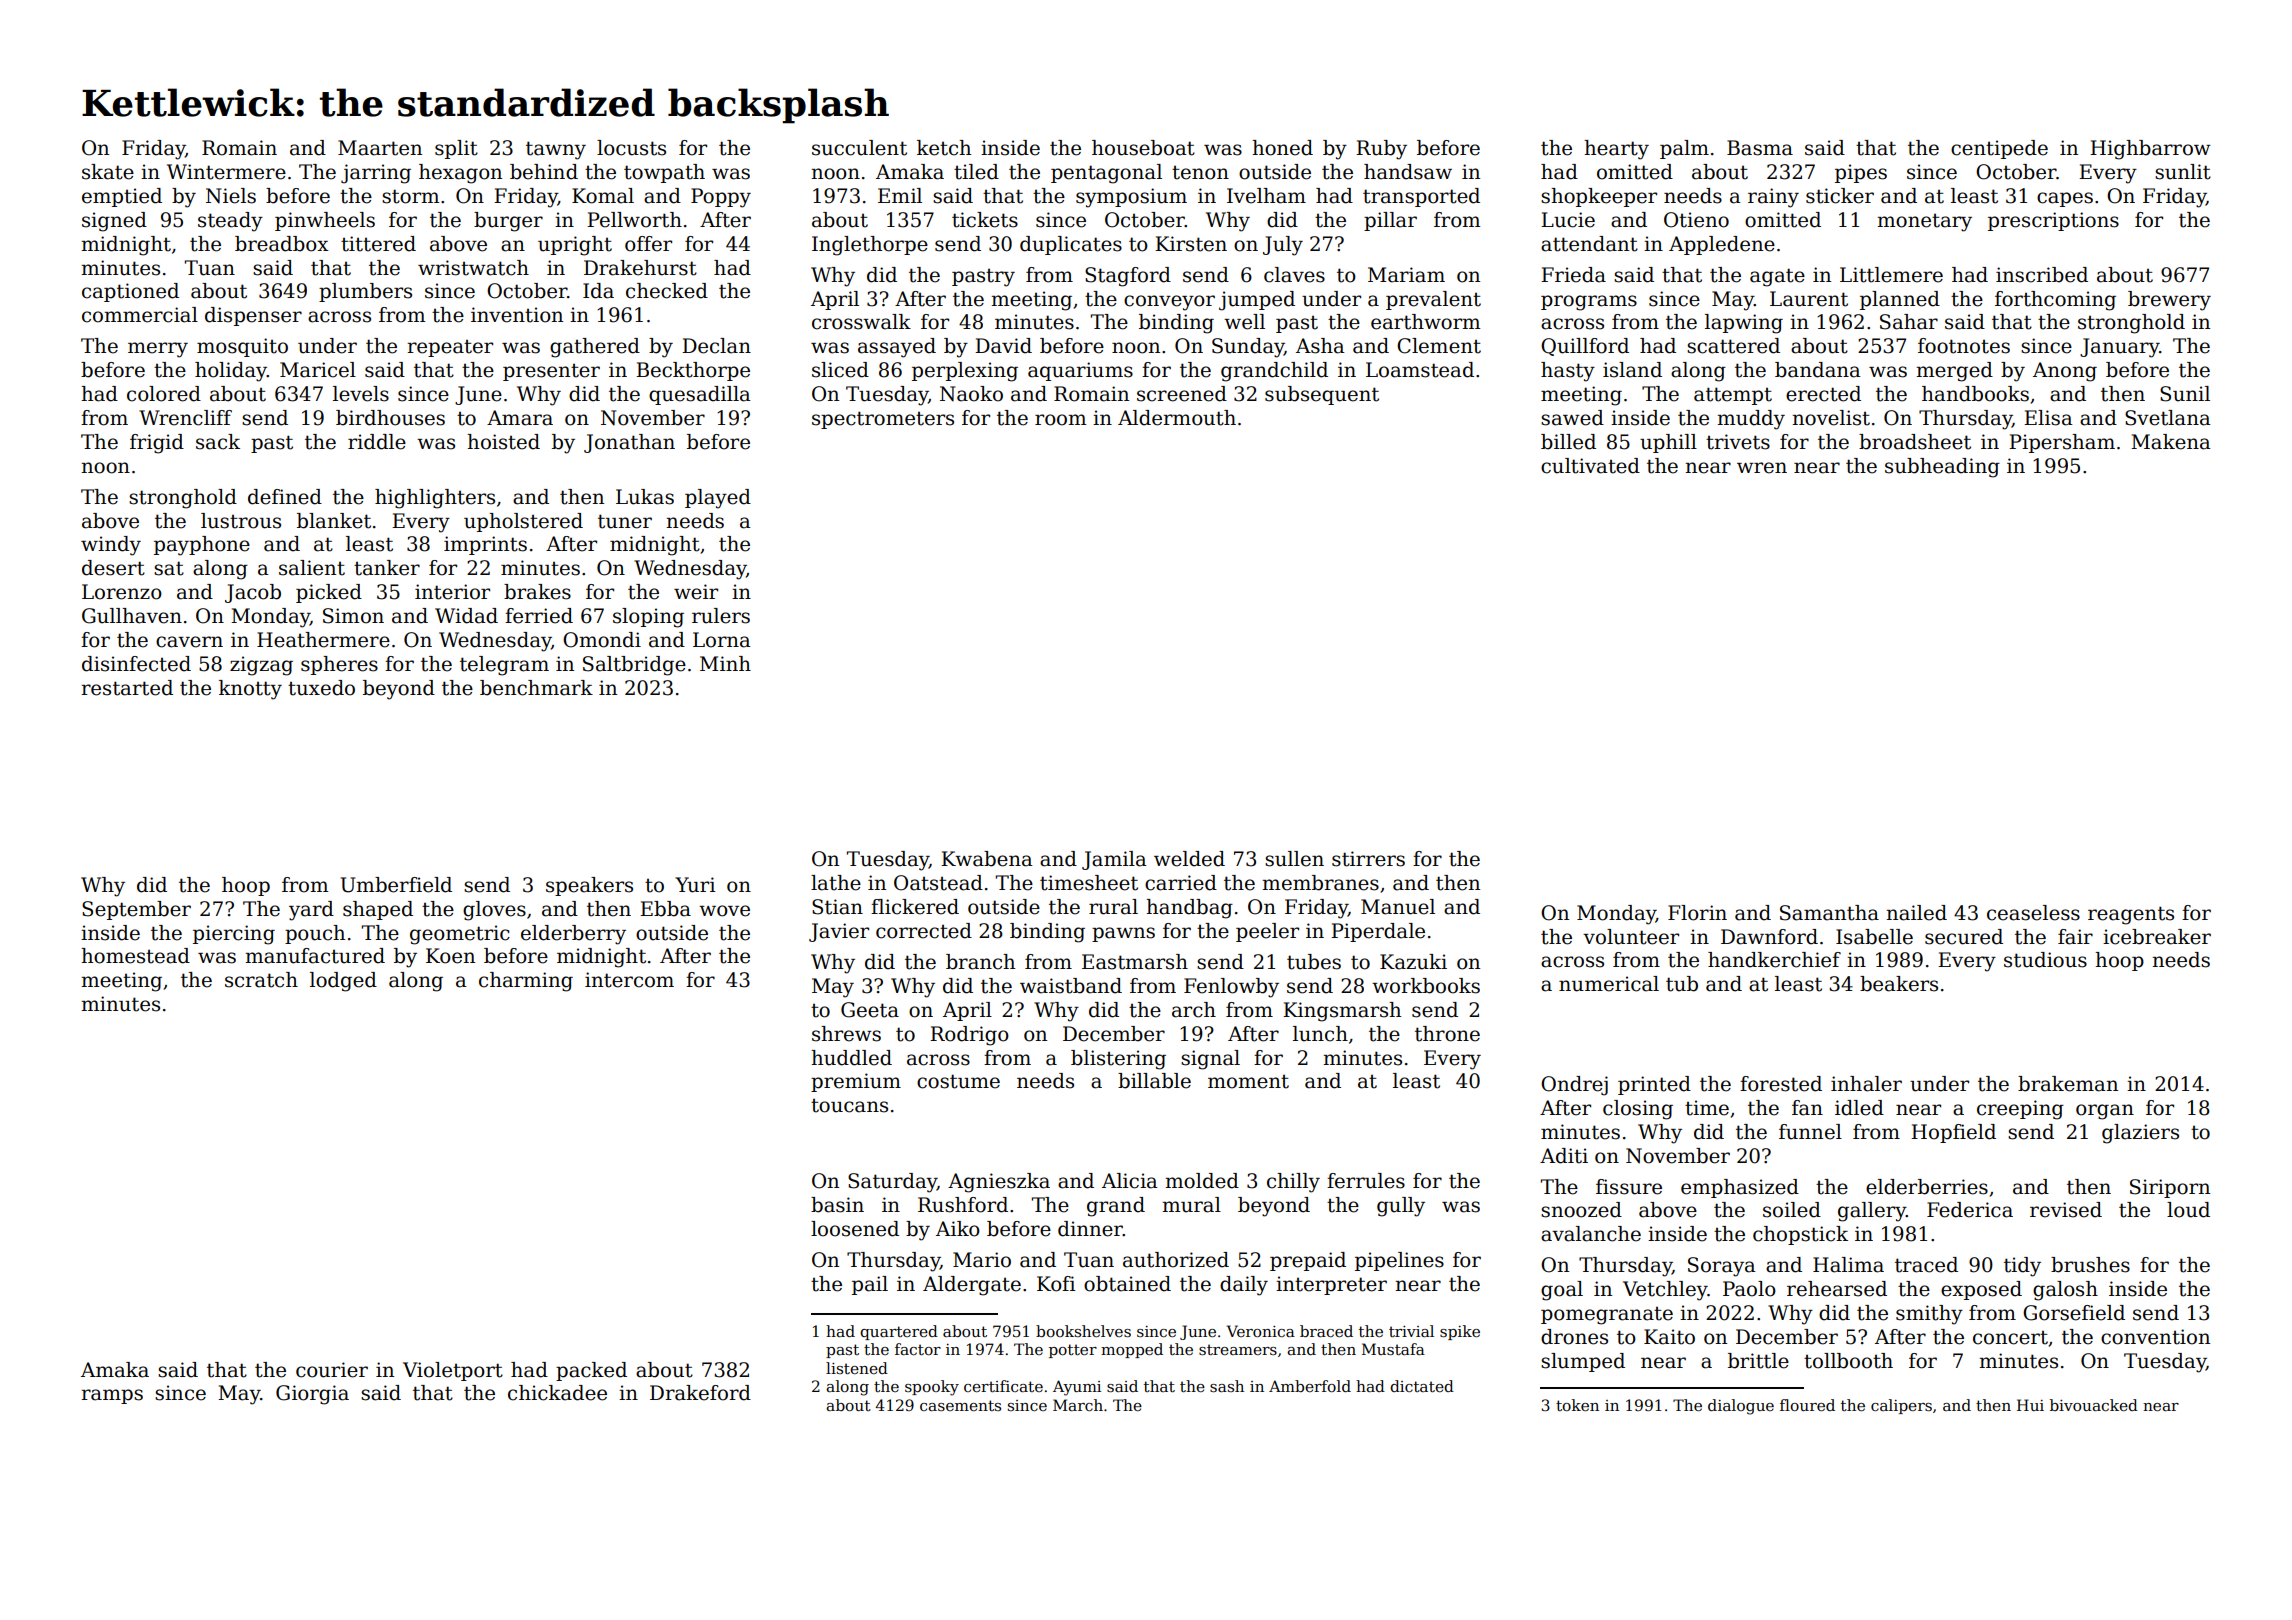  I want to click on zigzag, so click(261, 666).
